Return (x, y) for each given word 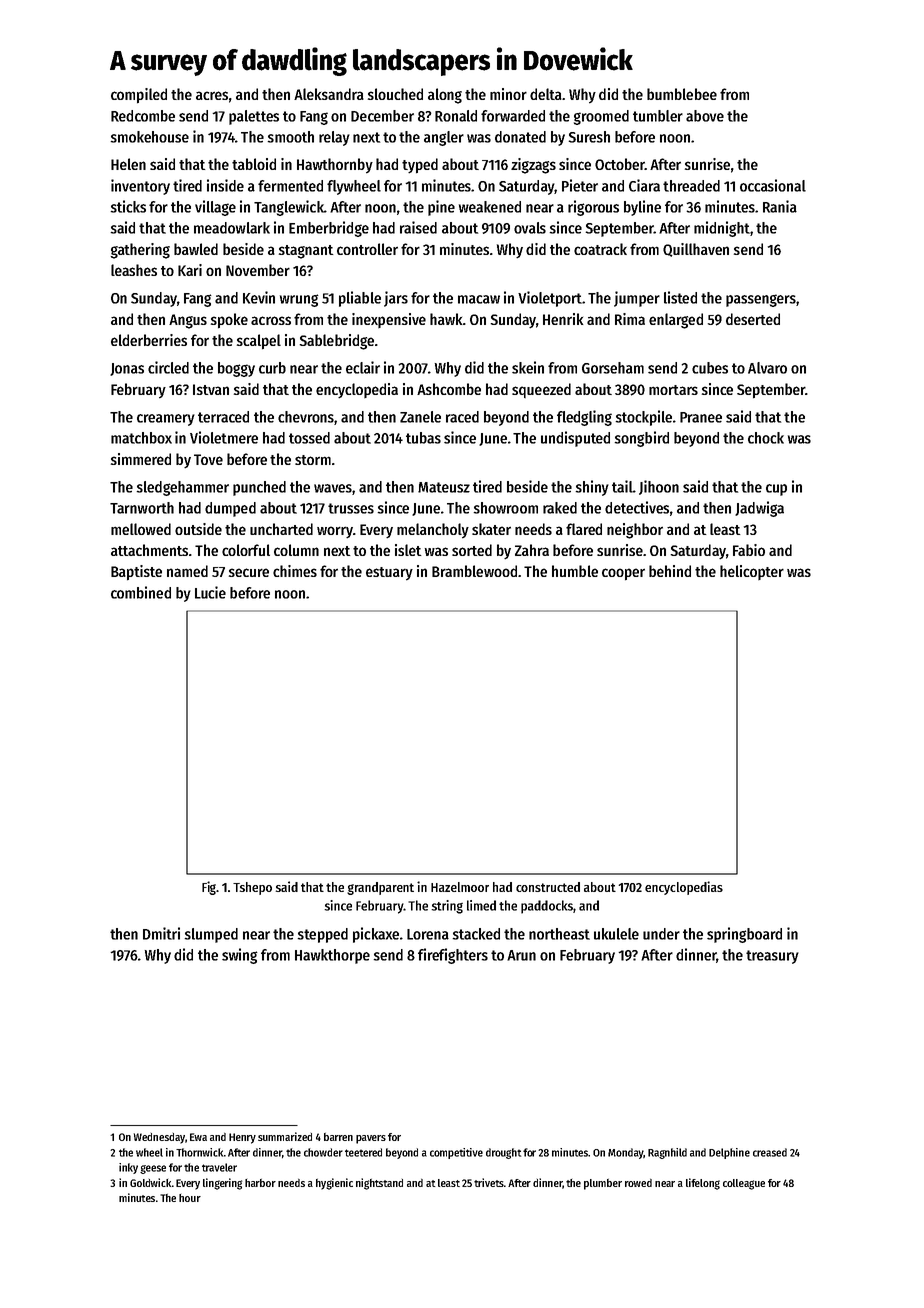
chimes (295, 571)
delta (546, 94)
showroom (506, 508)
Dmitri (161, 933)
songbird (642, 439)
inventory (140, 187)
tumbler (658, 116)
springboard (744, 935)
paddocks (547, 907)
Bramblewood (474, 571)
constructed (548, 887)
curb (272, 368)
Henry (242, 1138)
